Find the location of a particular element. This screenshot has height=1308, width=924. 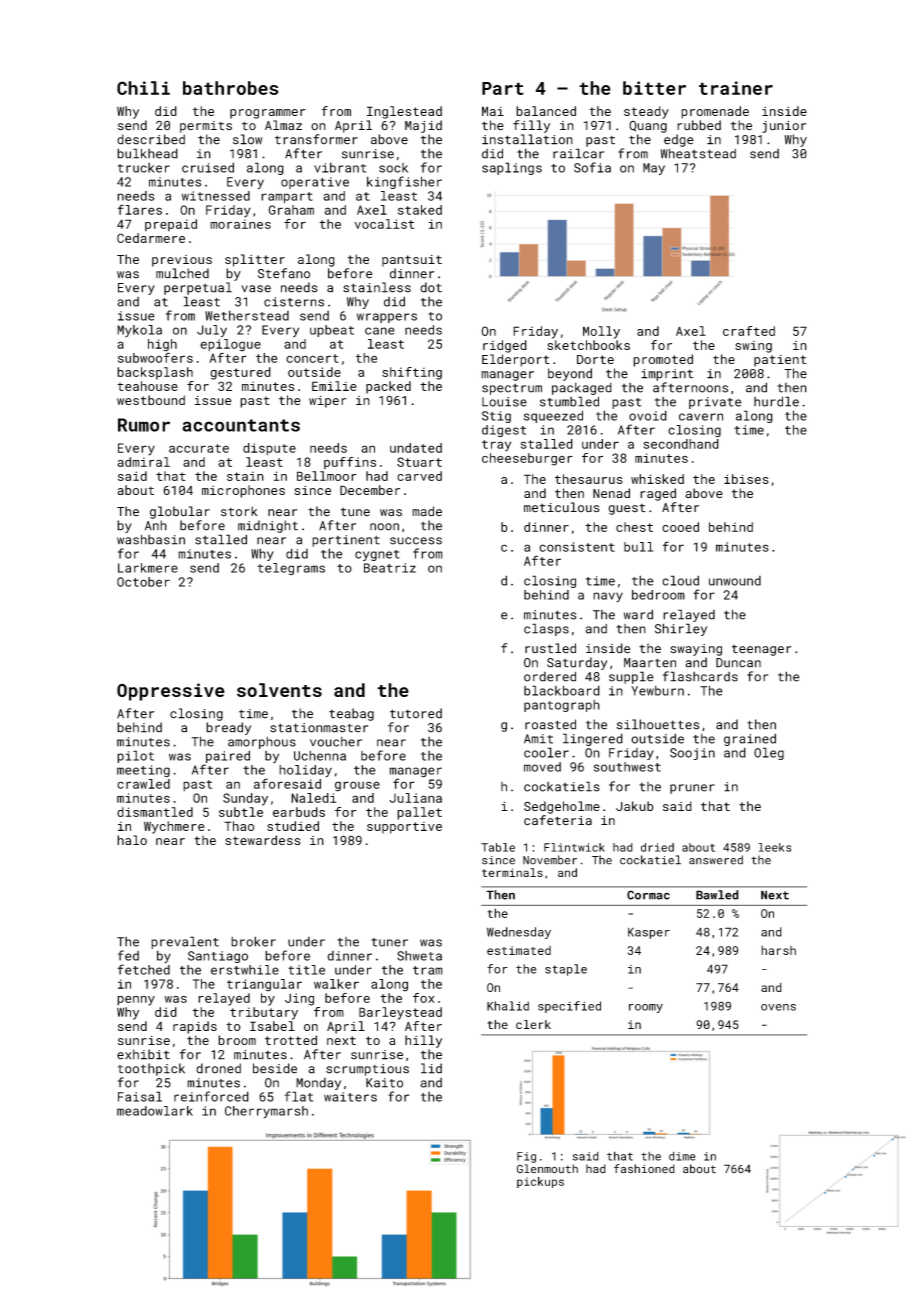

vocalist is located at coordinates (384, 224).
